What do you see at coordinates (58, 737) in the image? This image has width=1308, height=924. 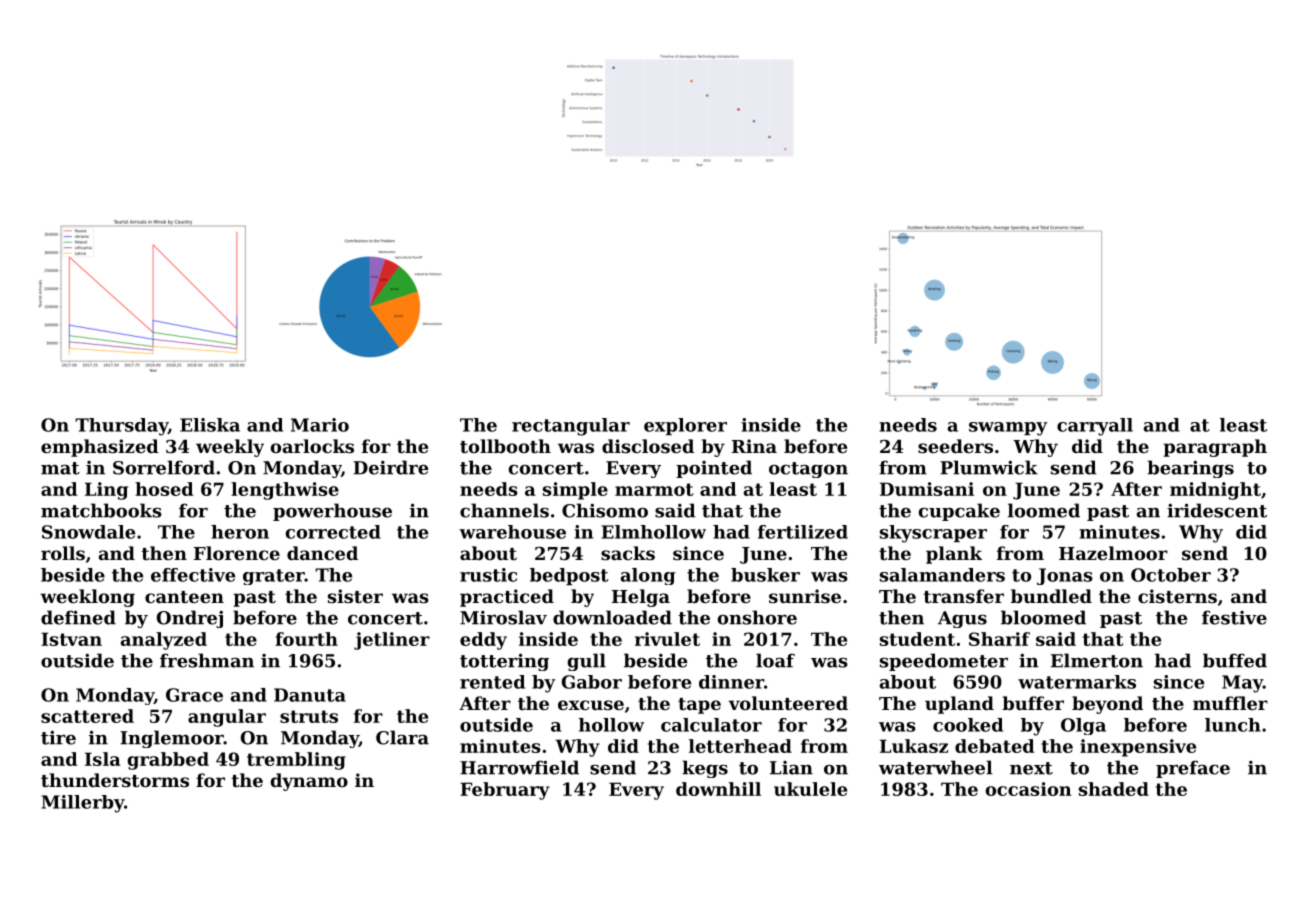 I see `tire` at bounding box center [58, 737].
